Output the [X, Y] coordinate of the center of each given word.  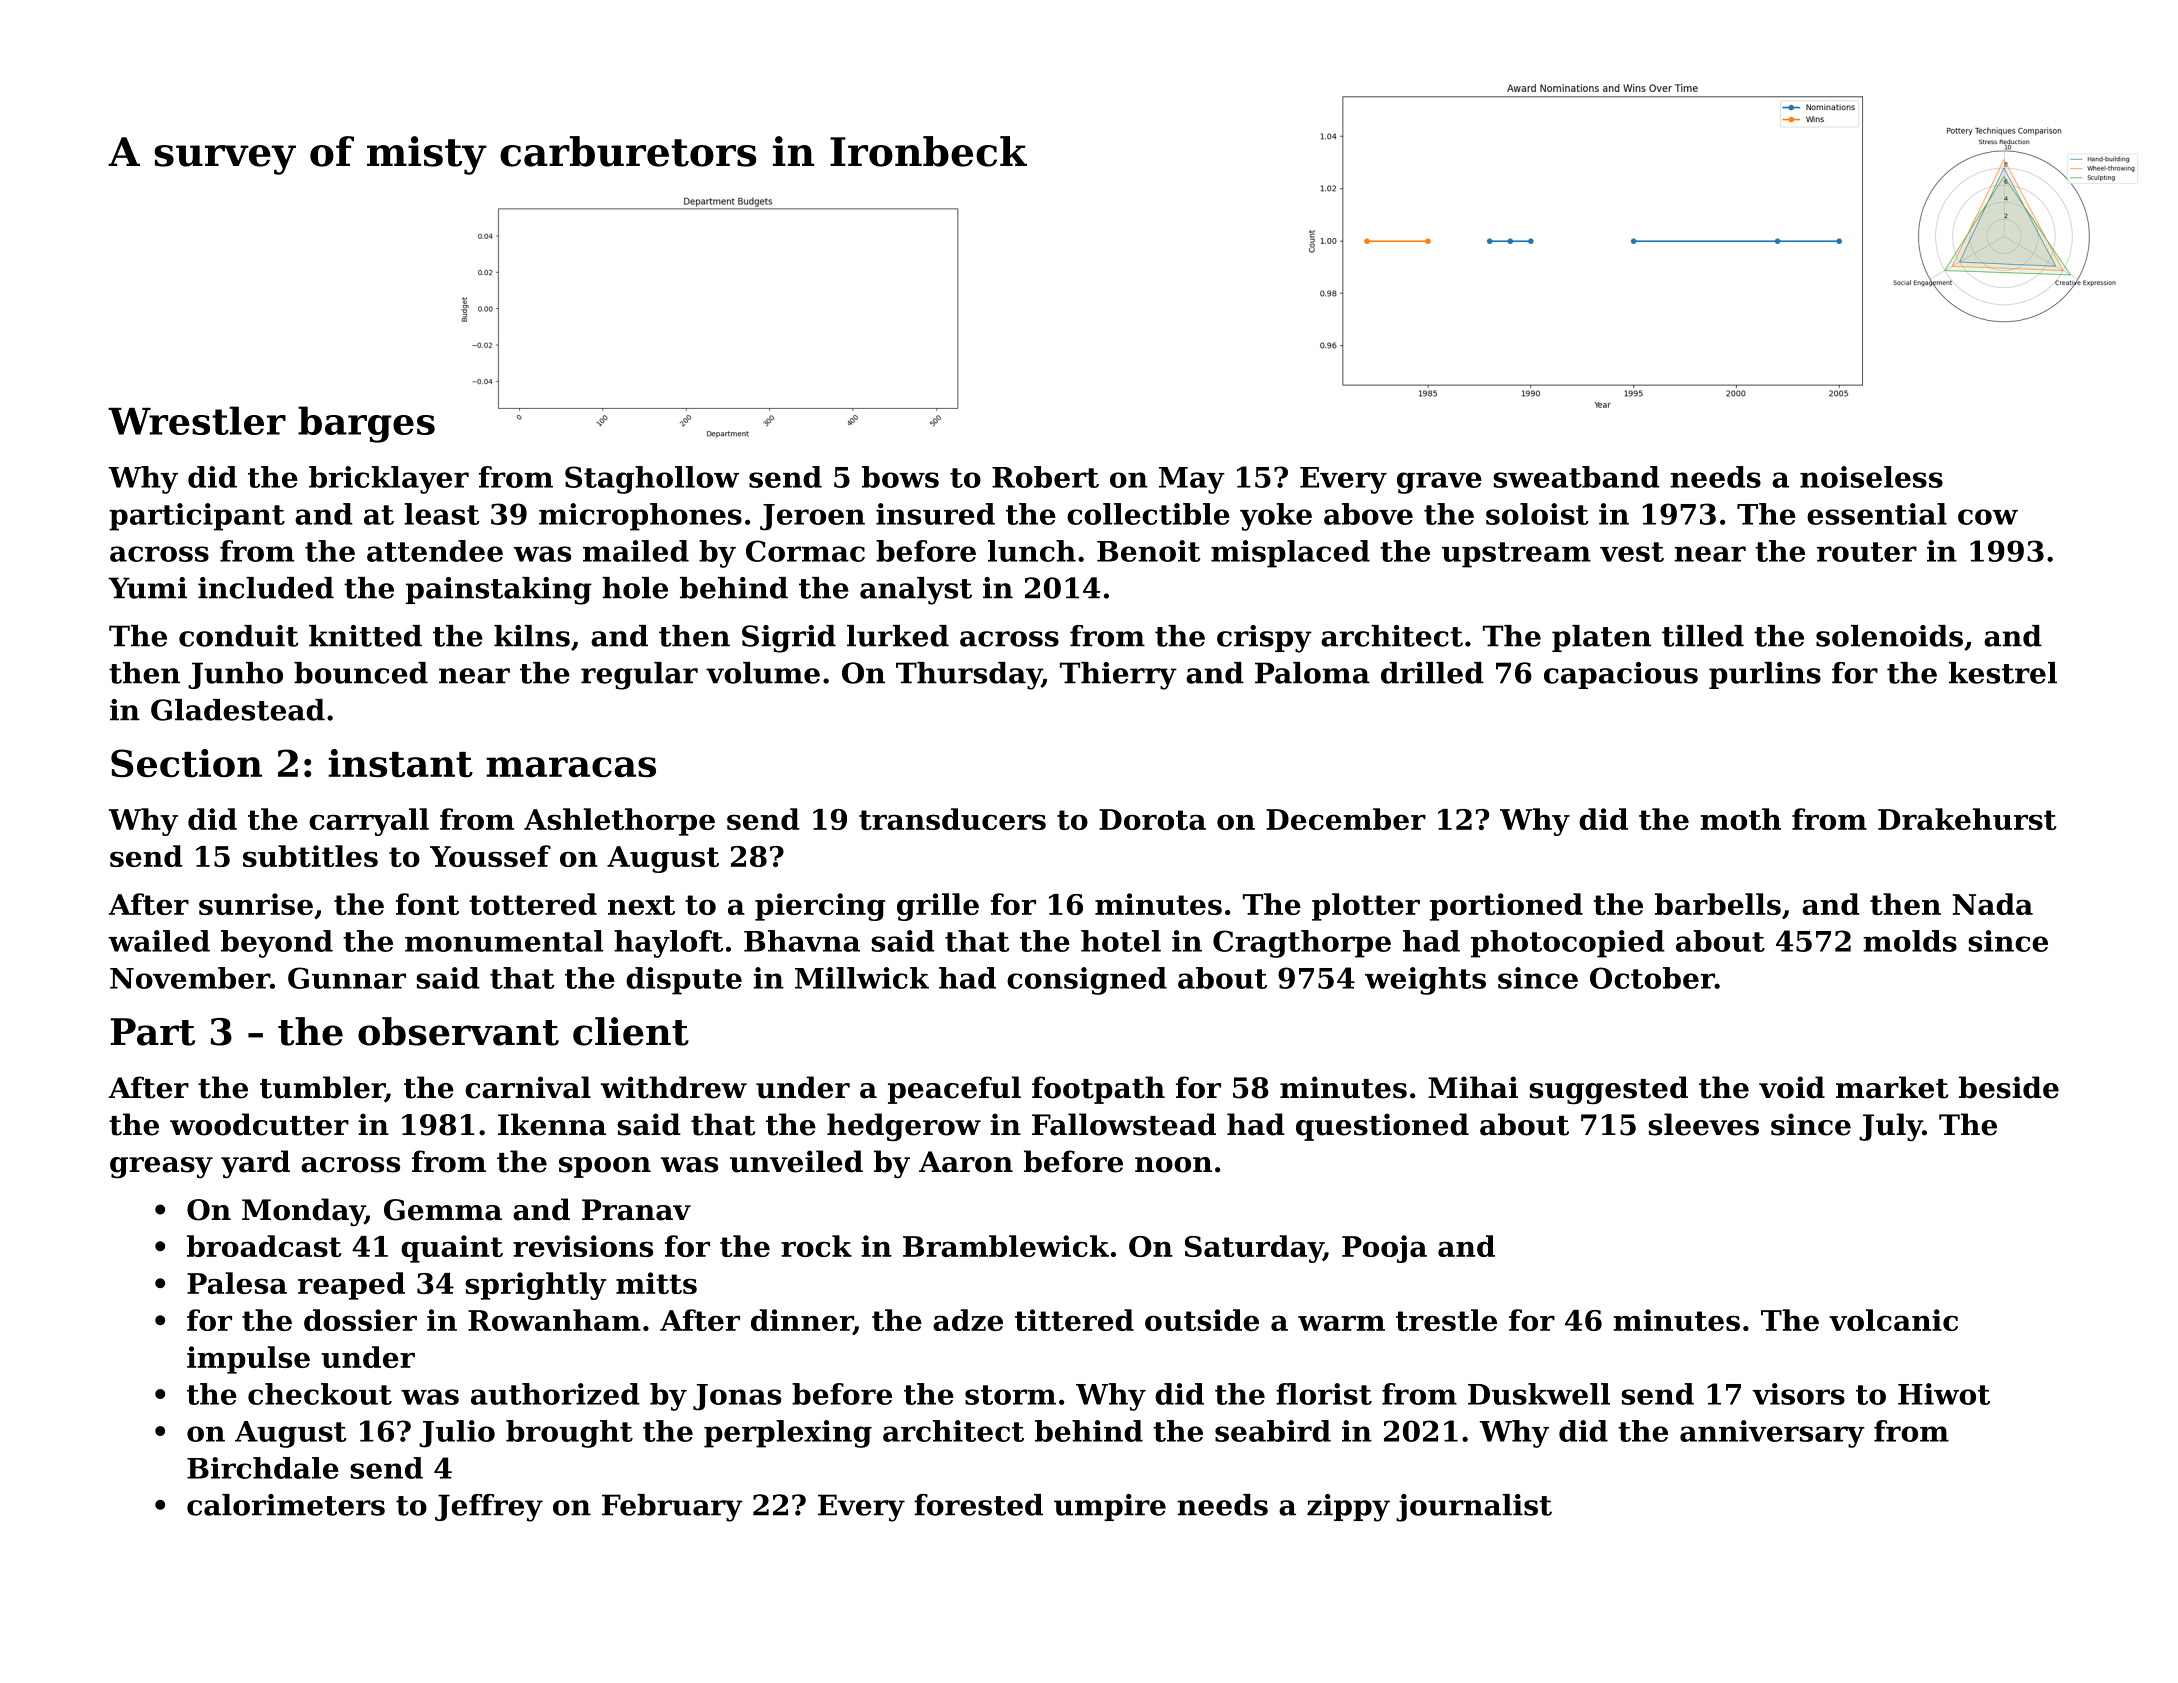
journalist [1474, 1508]
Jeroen [812, 517]
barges [366, 424]
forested [978, 1505]
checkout [320, 1394]
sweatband [1576, 477]
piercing [820, 907]
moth [1740, 819]
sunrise [256, 904]
